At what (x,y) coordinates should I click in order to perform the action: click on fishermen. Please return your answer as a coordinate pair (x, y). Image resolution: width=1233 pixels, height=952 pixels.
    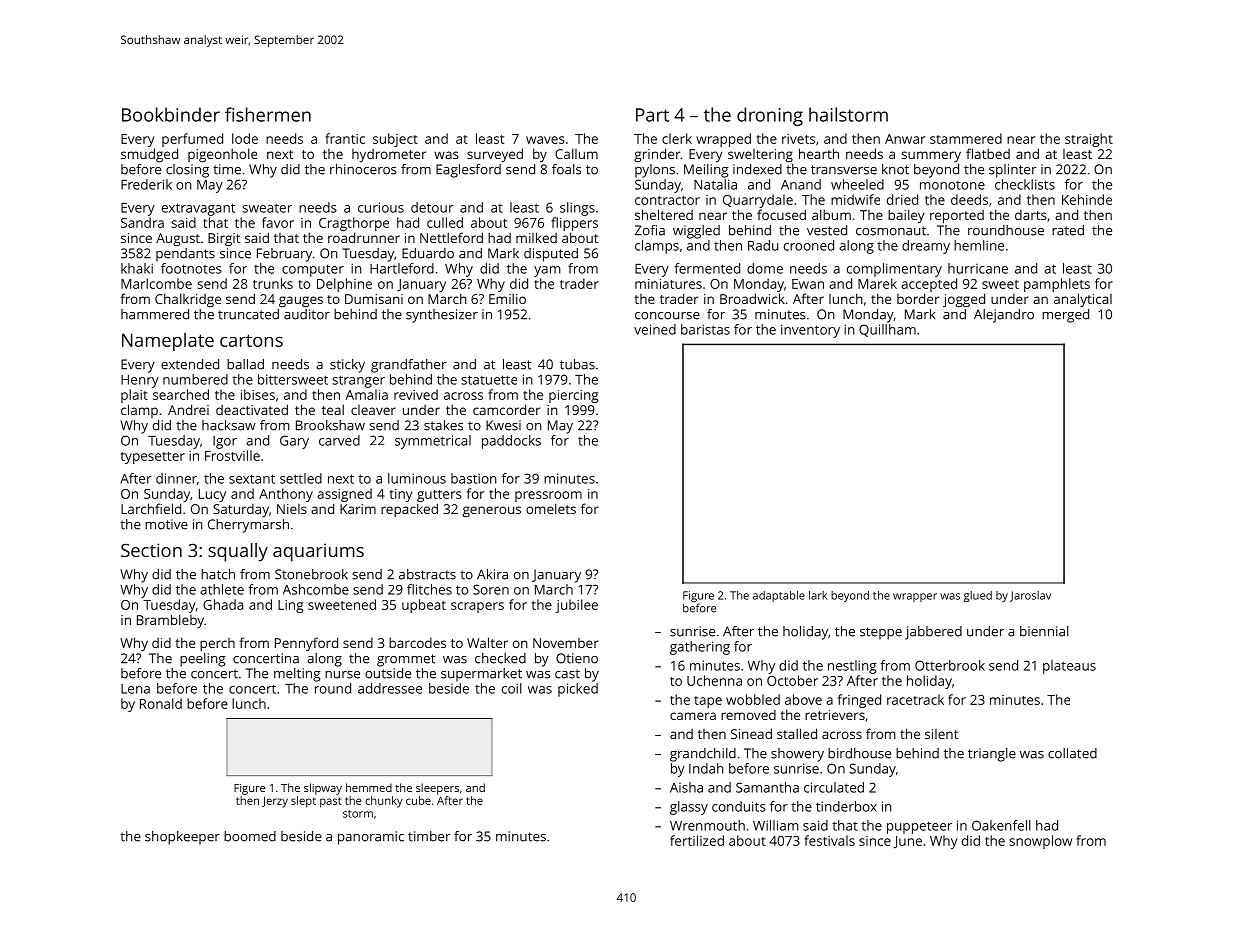
    Looking at the image, I should click on (268, 114).
